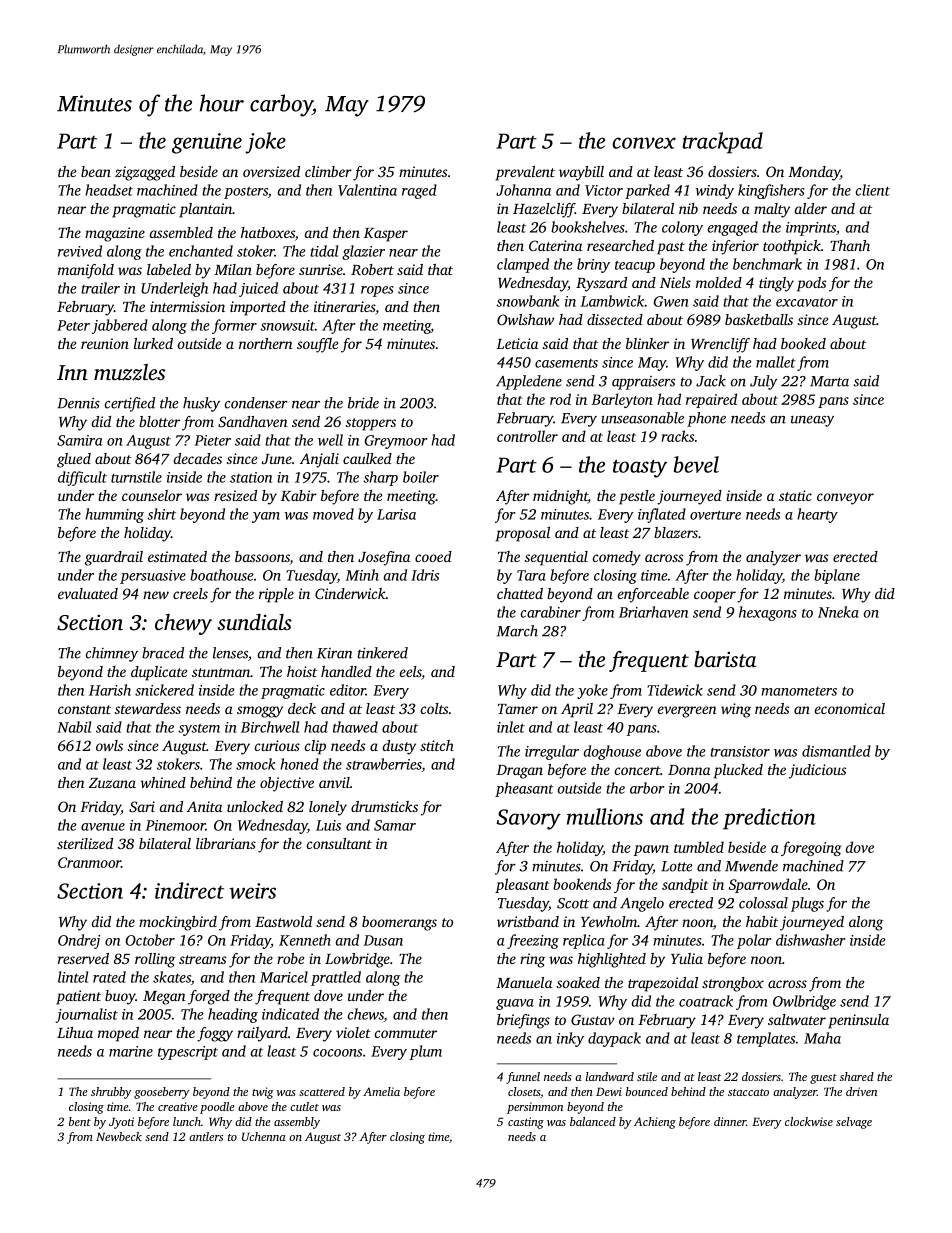  What do you see at coordinates (861, 1091) in the document?
I see `driven` at bounding box center [861, 1091].
